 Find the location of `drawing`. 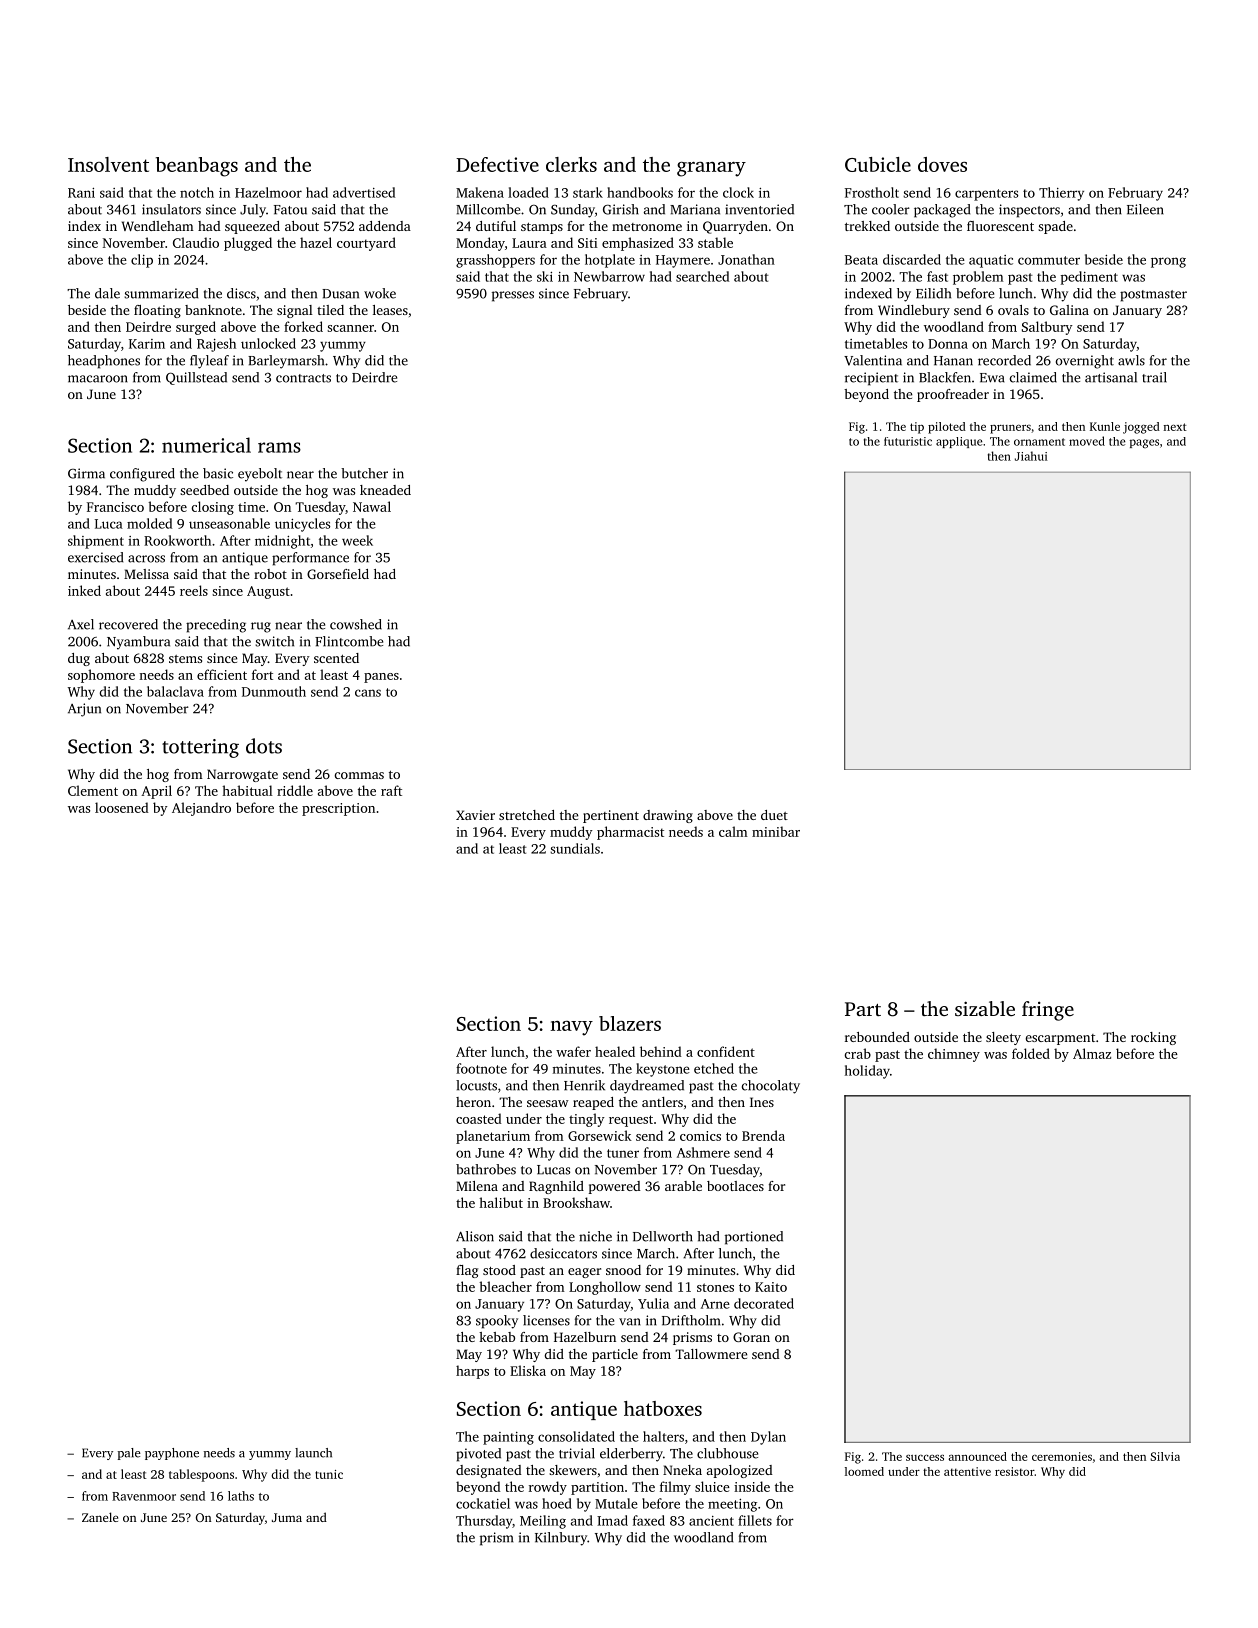

drawing is located at coordinates (668, 816).
